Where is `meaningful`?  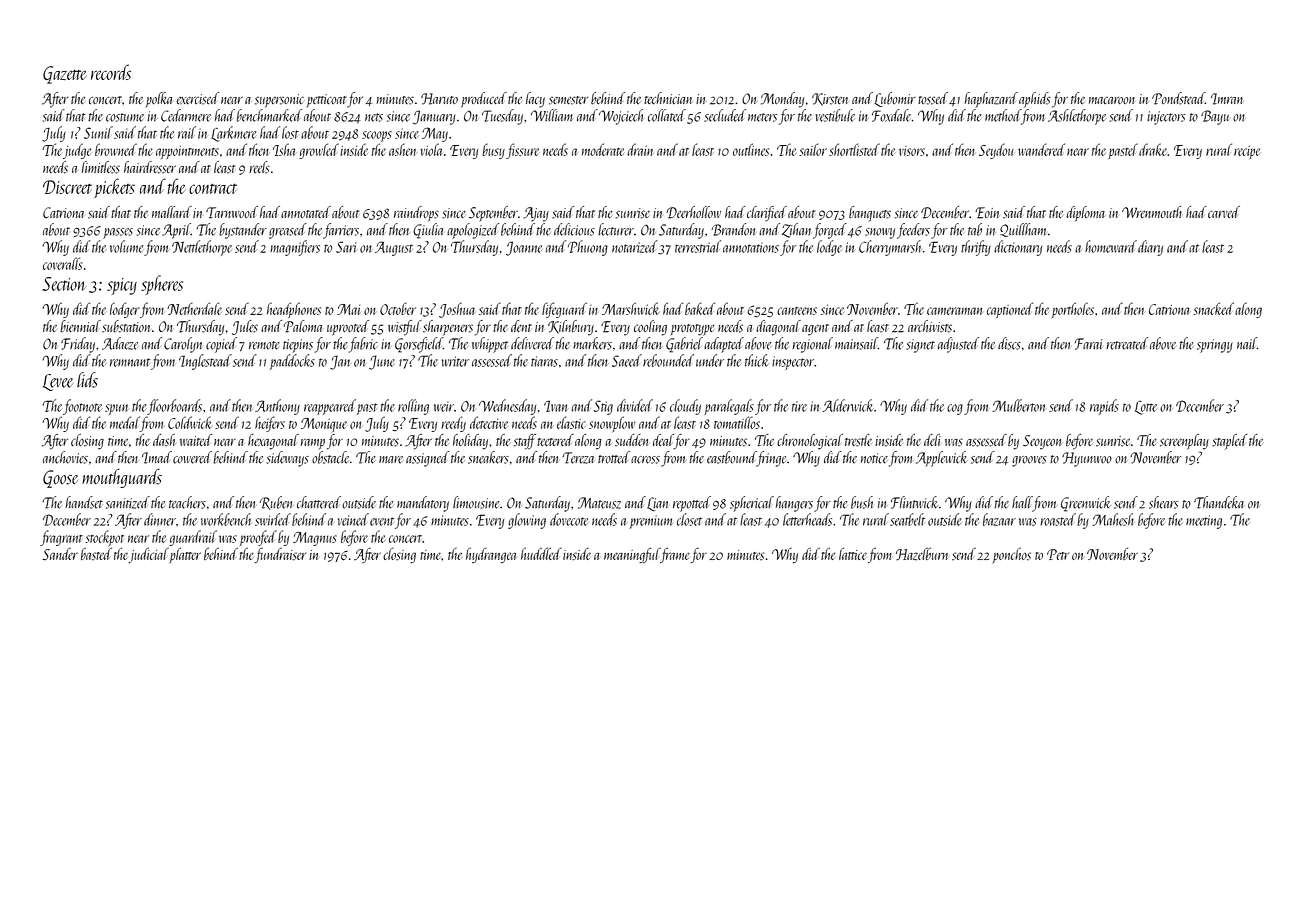 meaningful is located at coordinates (632, 555).
